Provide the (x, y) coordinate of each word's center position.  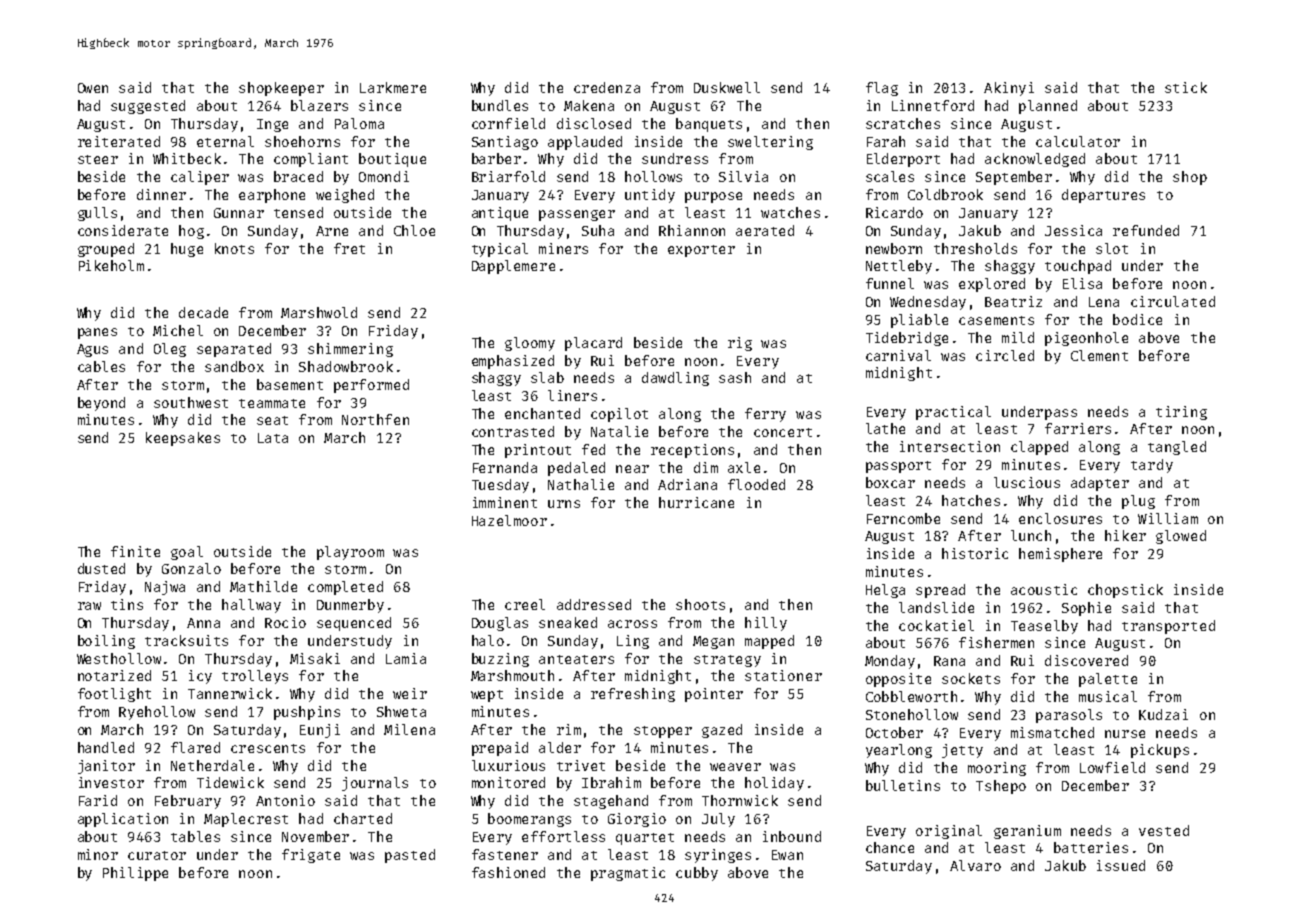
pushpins (307, 713)
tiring (1181, 413)
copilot (619, 415)
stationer (783, 675)
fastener (505, 854)
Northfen (375, 419)
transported (1168, 627)
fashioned (508, 872)
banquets (709, 125)
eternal (225, 141)
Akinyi (1009, 89)
